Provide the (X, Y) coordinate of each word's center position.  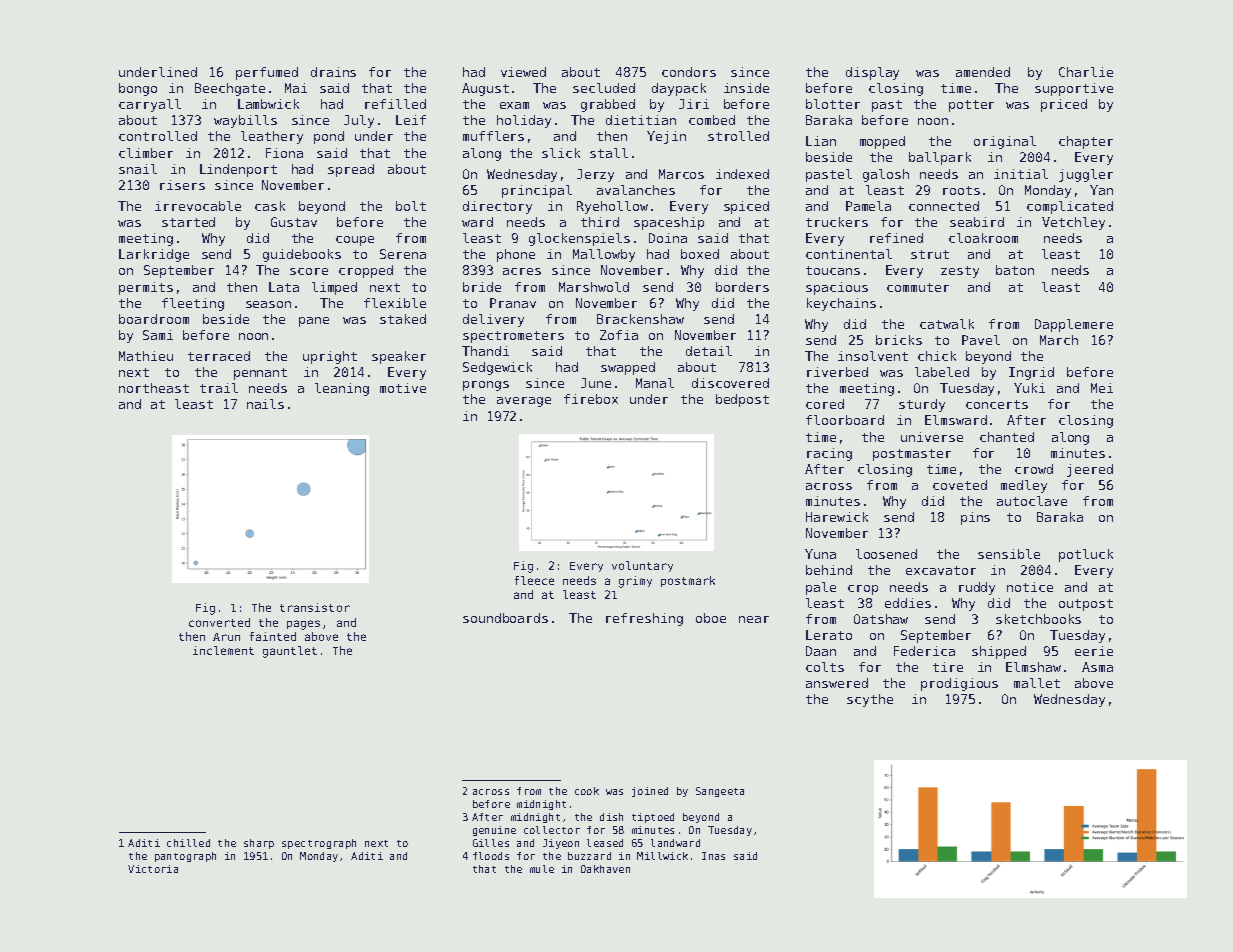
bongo (138, 89)
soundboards (505, 618)
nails (265, 404)
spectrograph (319, 844)
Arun (226, 637)
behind (829, 570)
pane (314, 322)
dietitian (641, 120)
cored (825, 404)
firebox (591, 399)
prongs (486, 386)
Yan (1101, 190)
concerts (997, 404)
